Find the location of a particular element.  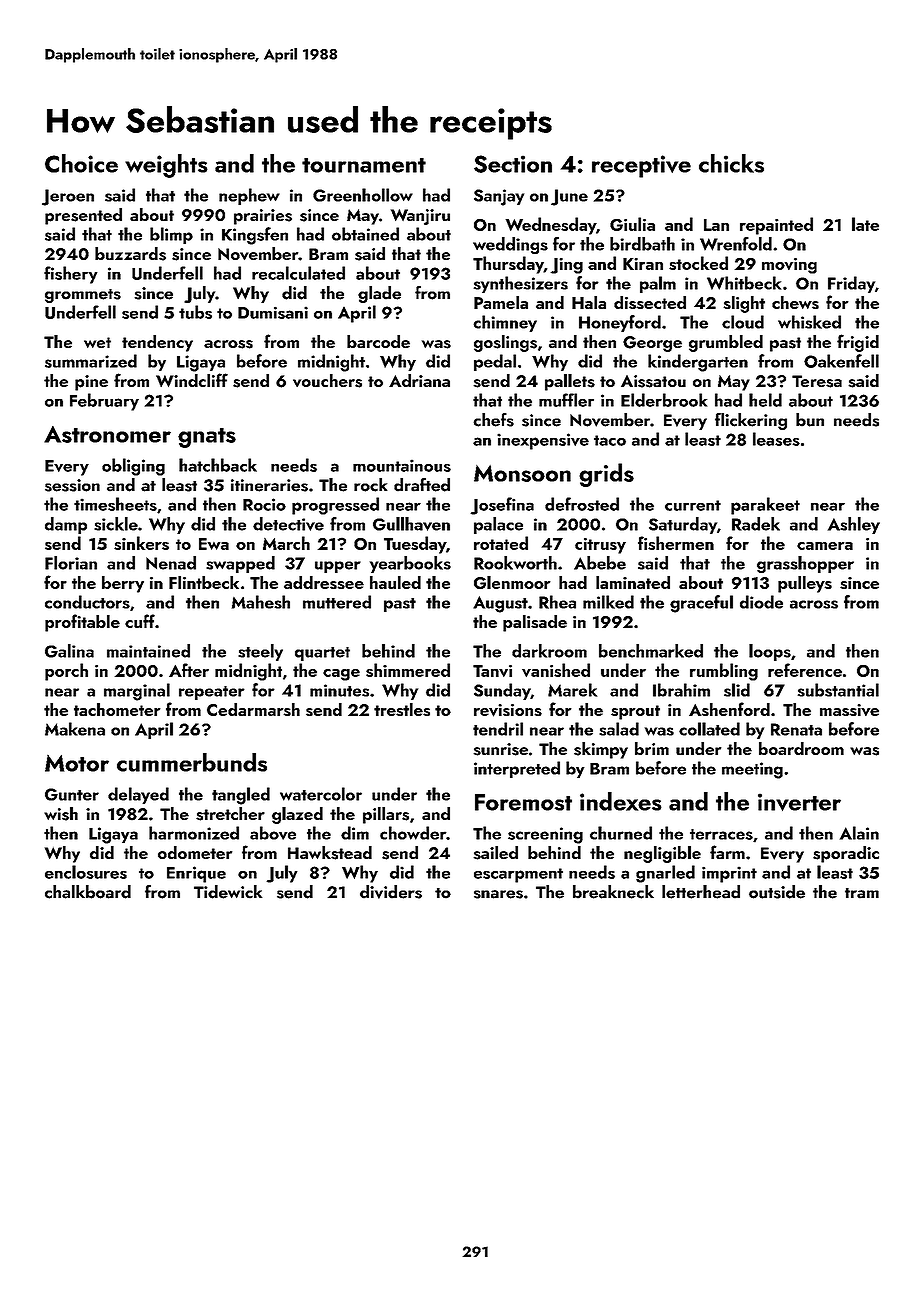

Tidewick is located at coordinates (228, 892).
